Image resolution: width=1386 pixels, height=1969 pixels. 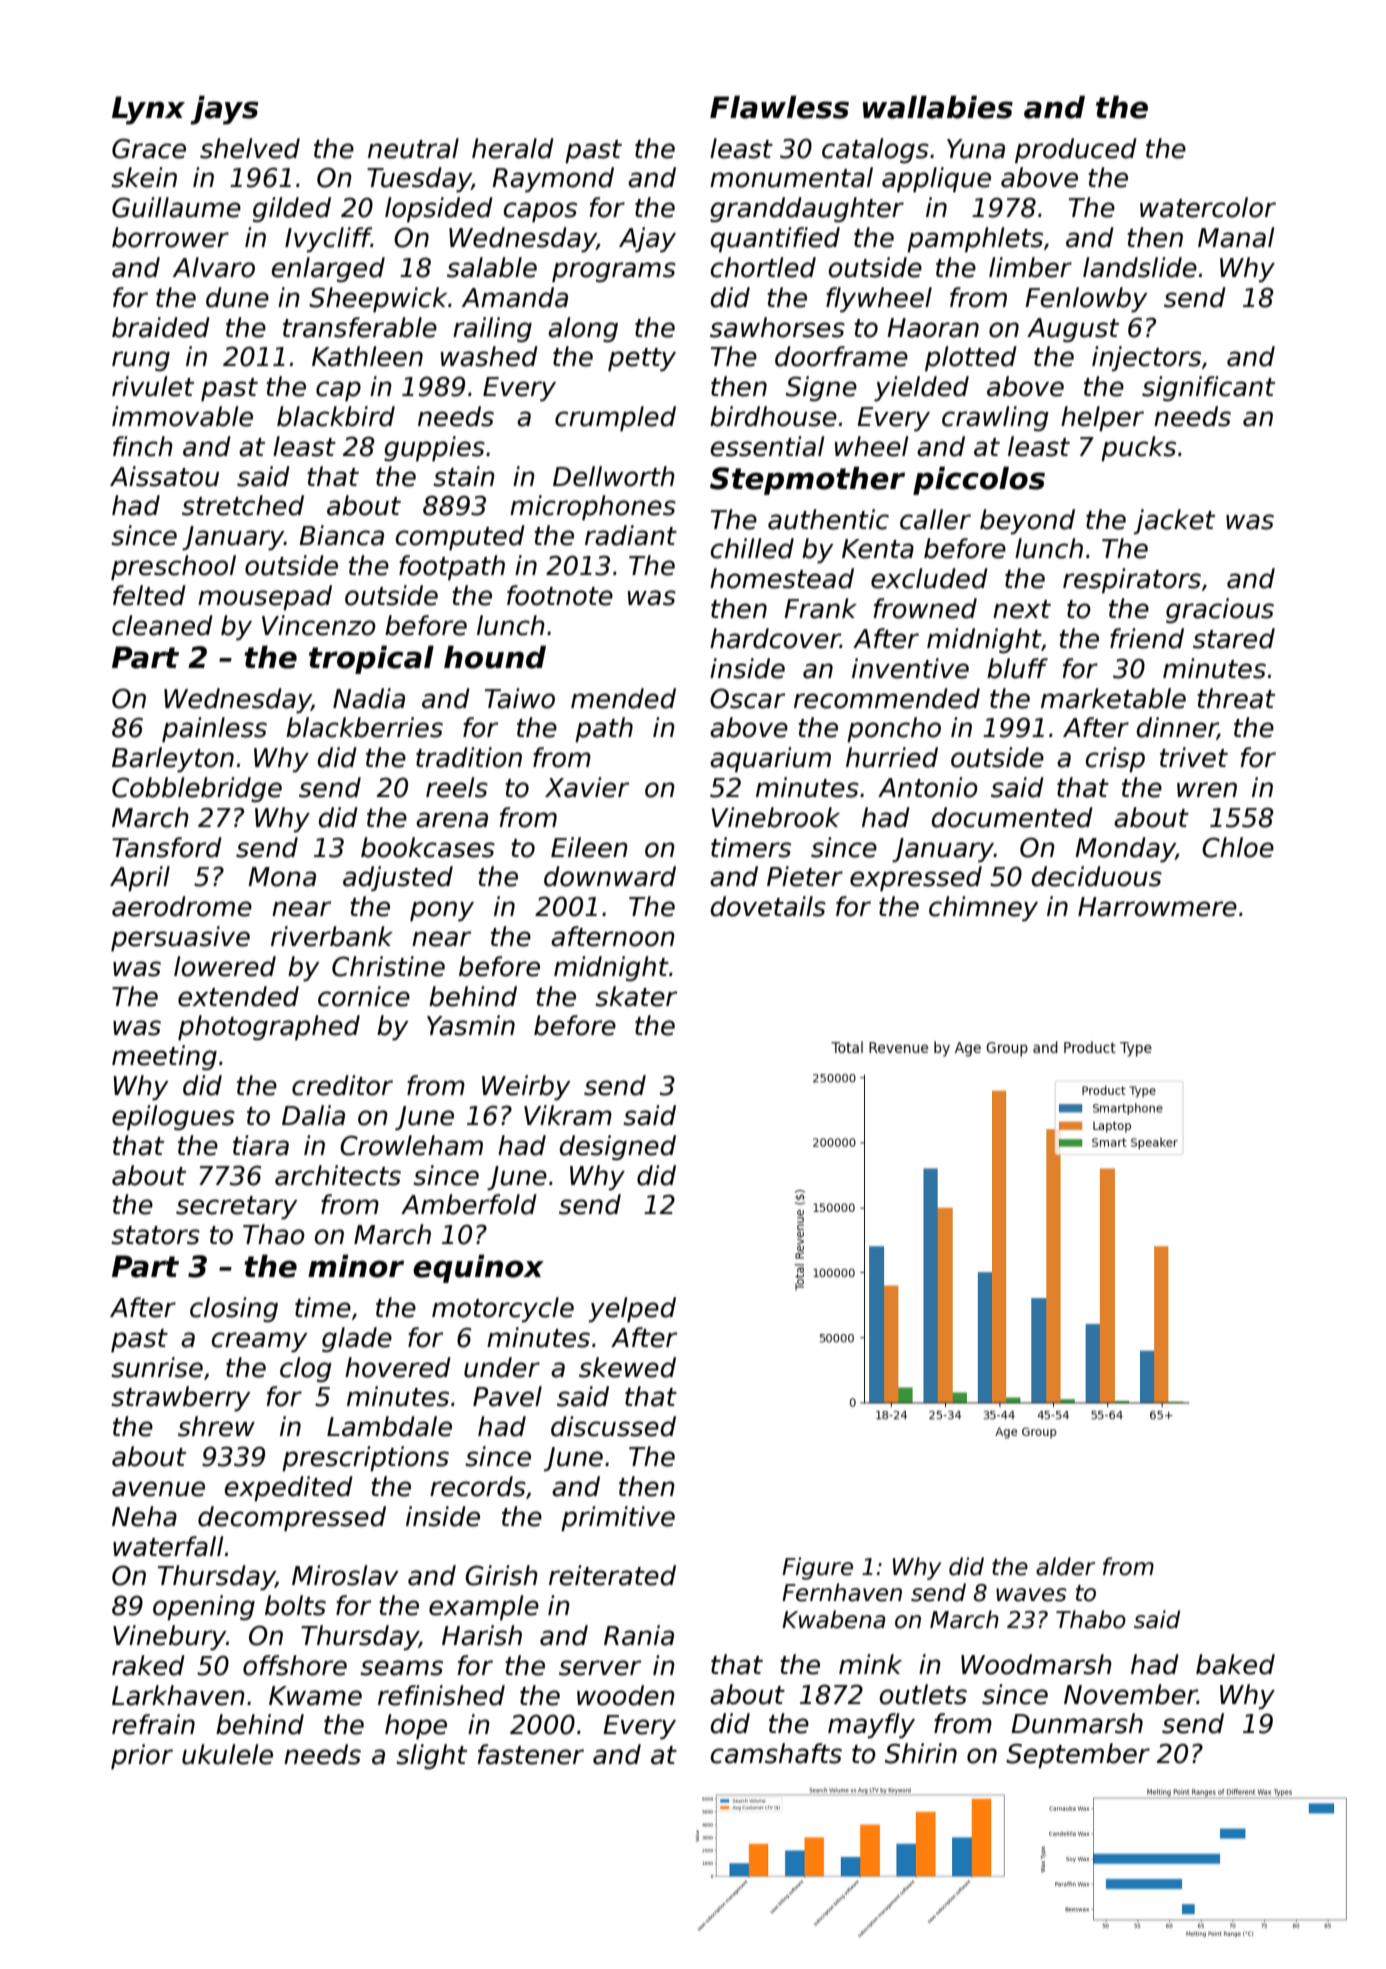 I want to click on inventive, so click(x=910, y=668).
